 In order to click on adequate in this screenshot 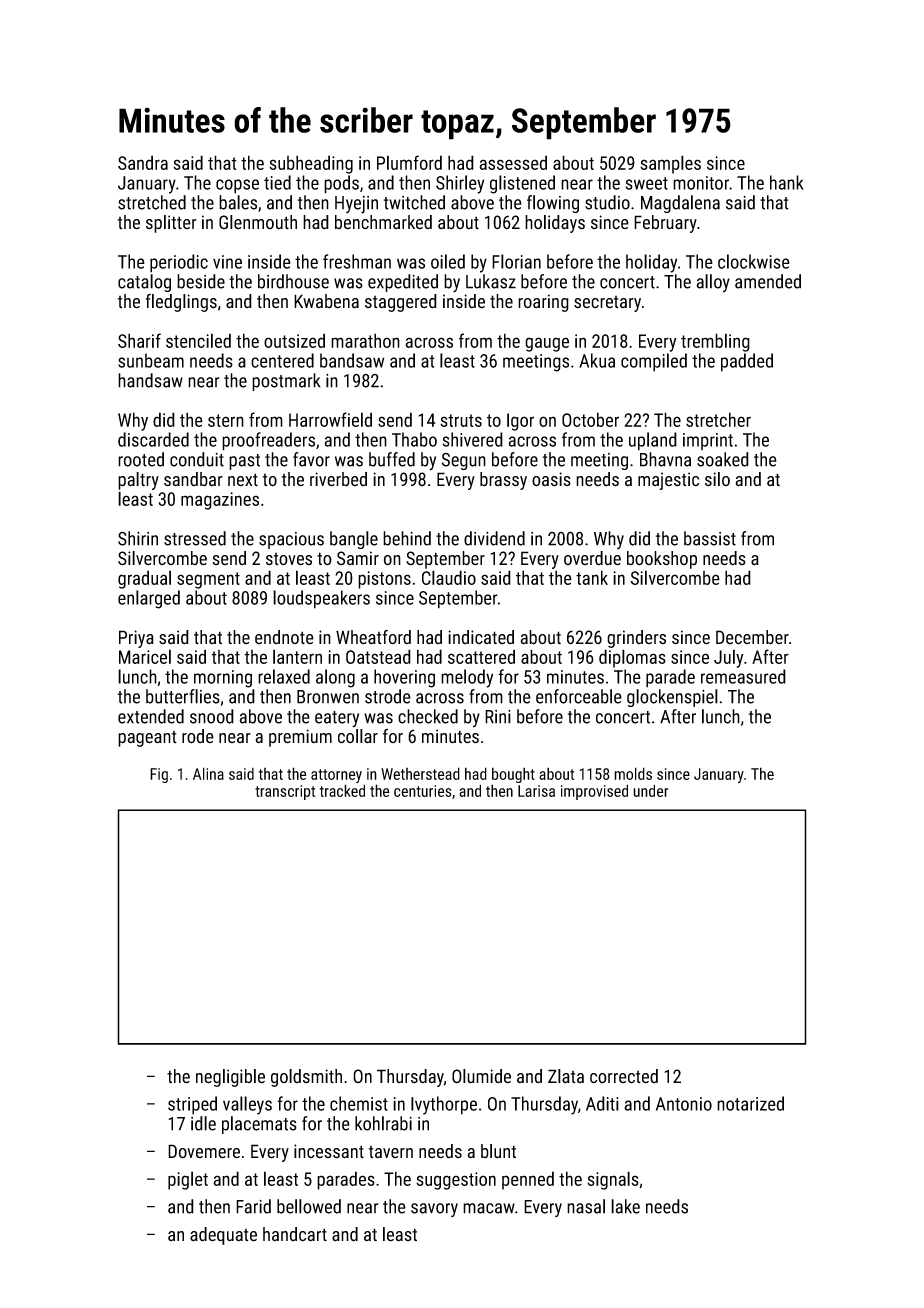, I will do `click(223, 1236)`.
